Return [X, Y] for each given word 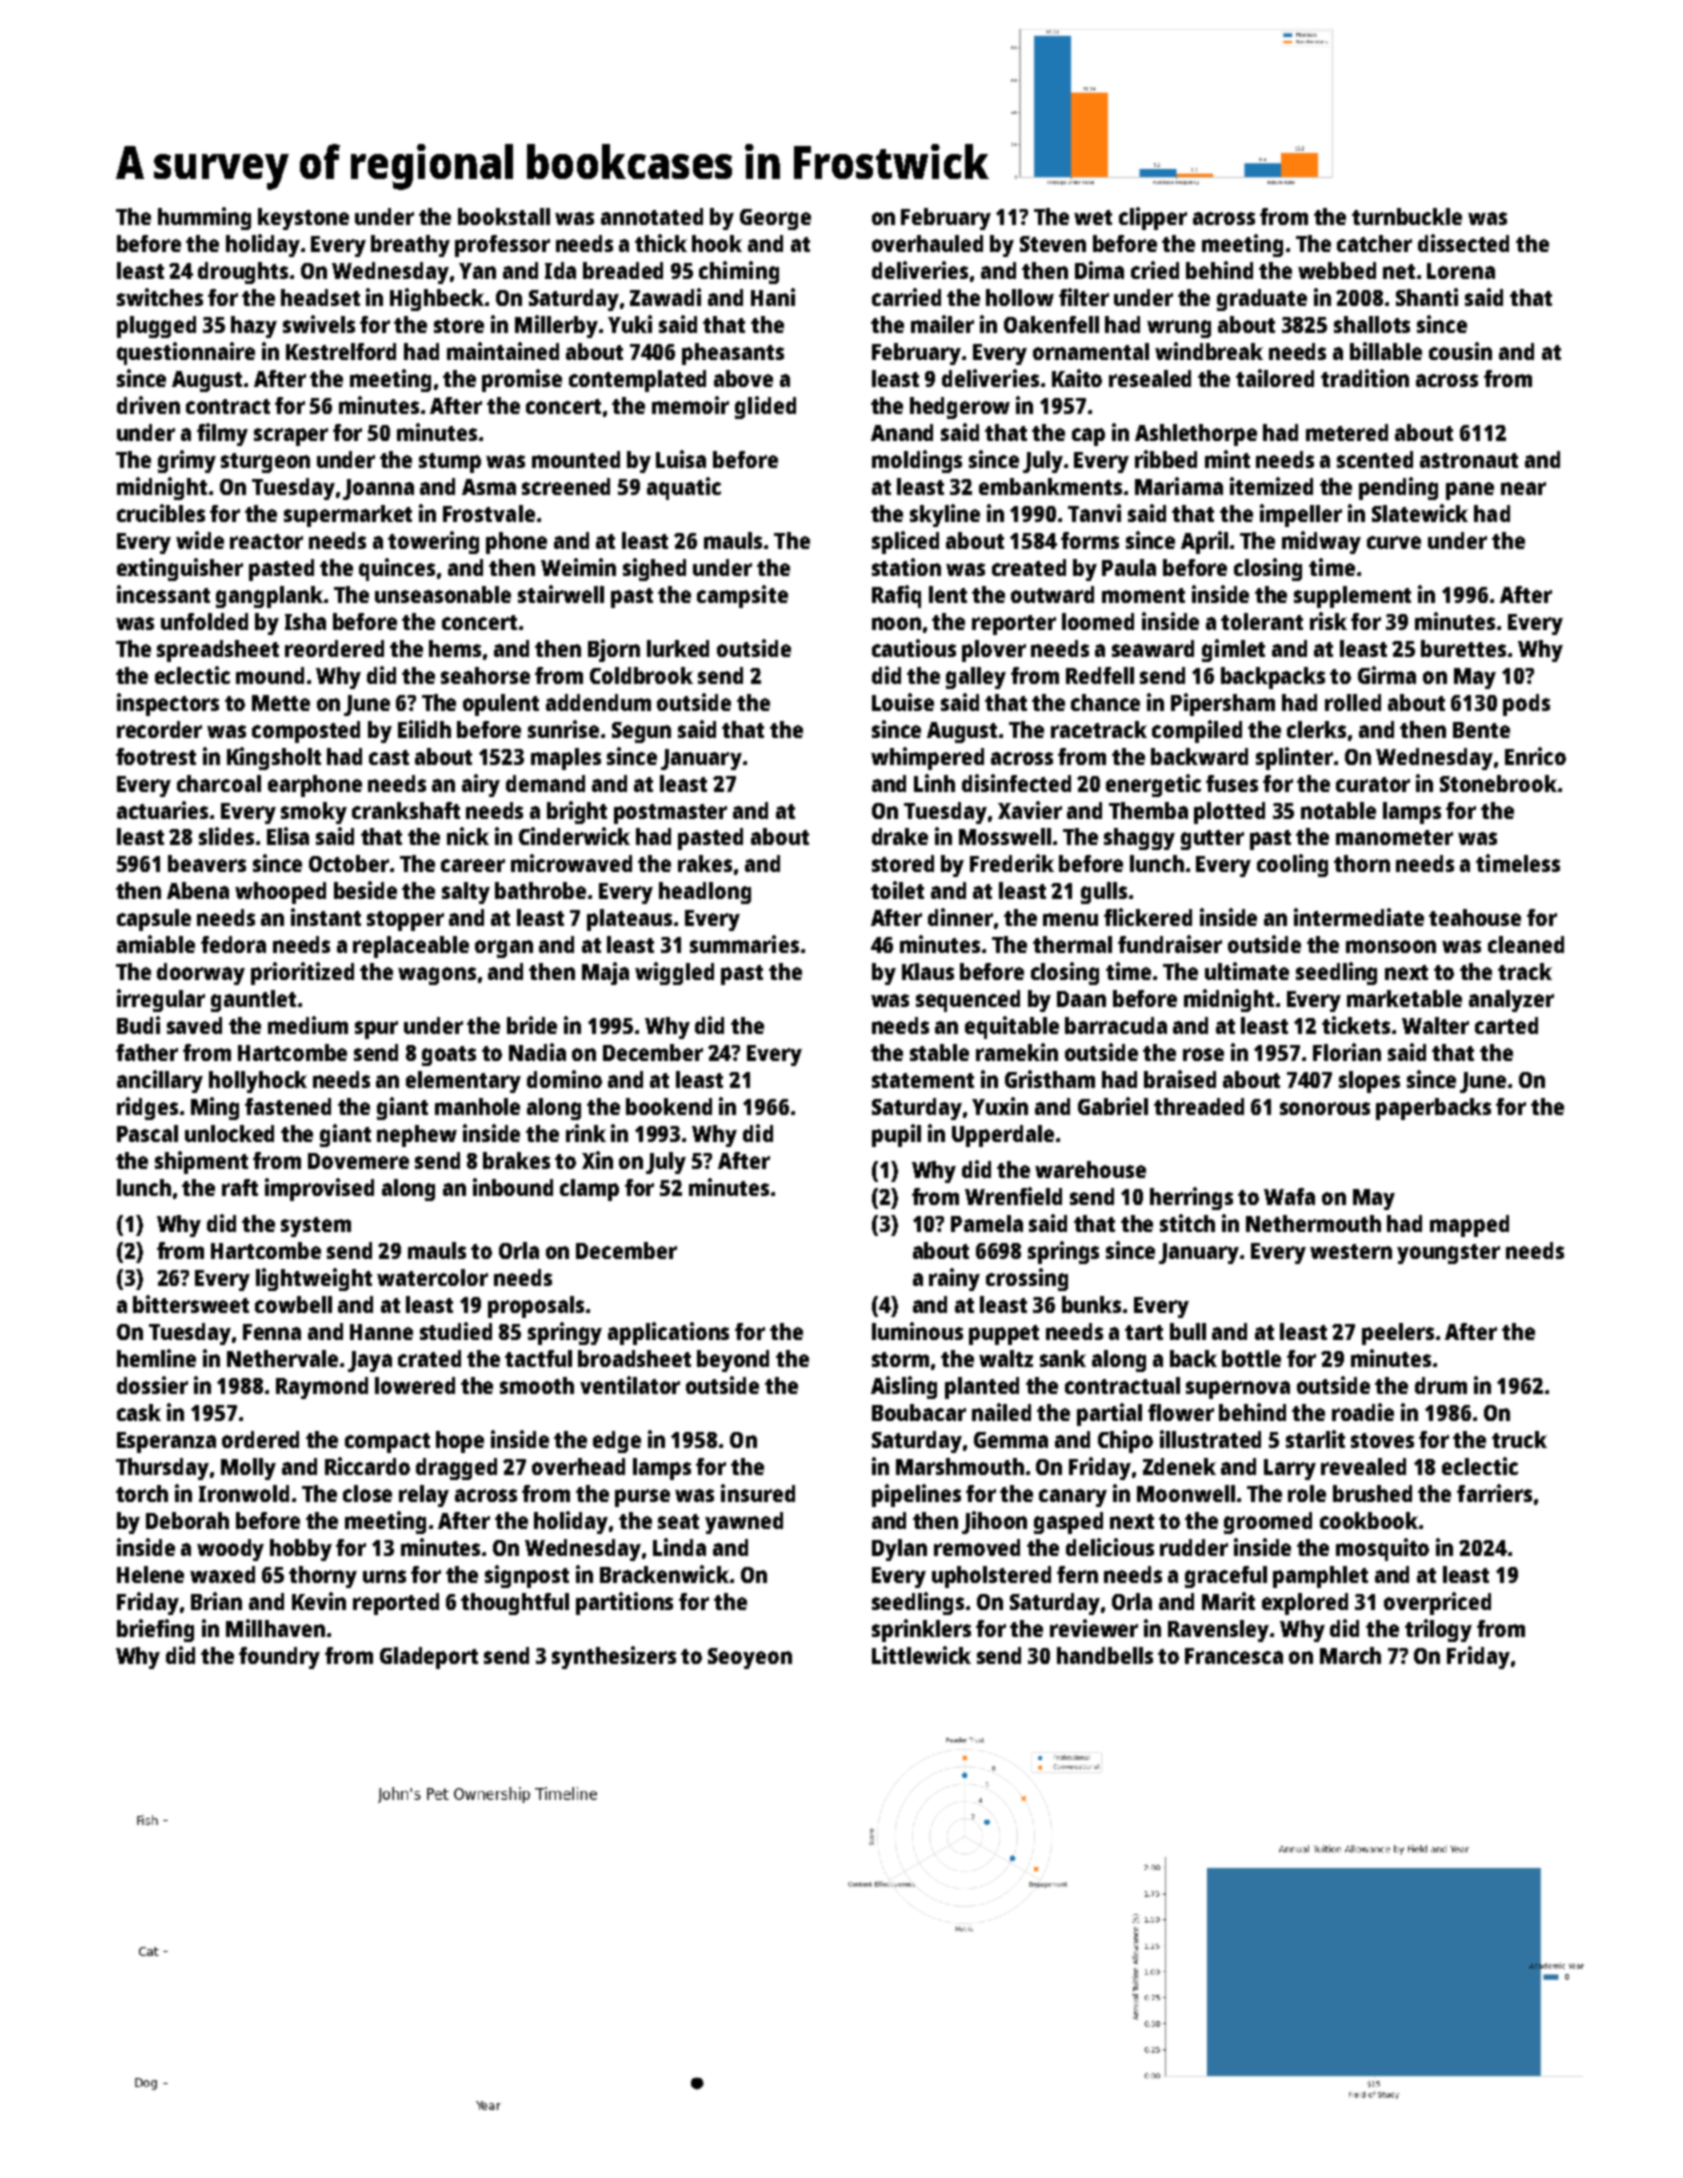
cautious [914, 648]
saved [194, 1025]
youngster [1448, 1254]
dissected [1463, 243]
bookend [669, 1106]
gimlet [1233, 650]
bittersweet [191, 1304]
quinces [397, 569]
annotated [652, 216]
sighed [654, 569]
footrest [156, 756]
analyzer [1511, 1001]
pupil [896, 1135]
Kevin [319, 1601]
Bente [1481, 730]
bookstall [504, 216]
